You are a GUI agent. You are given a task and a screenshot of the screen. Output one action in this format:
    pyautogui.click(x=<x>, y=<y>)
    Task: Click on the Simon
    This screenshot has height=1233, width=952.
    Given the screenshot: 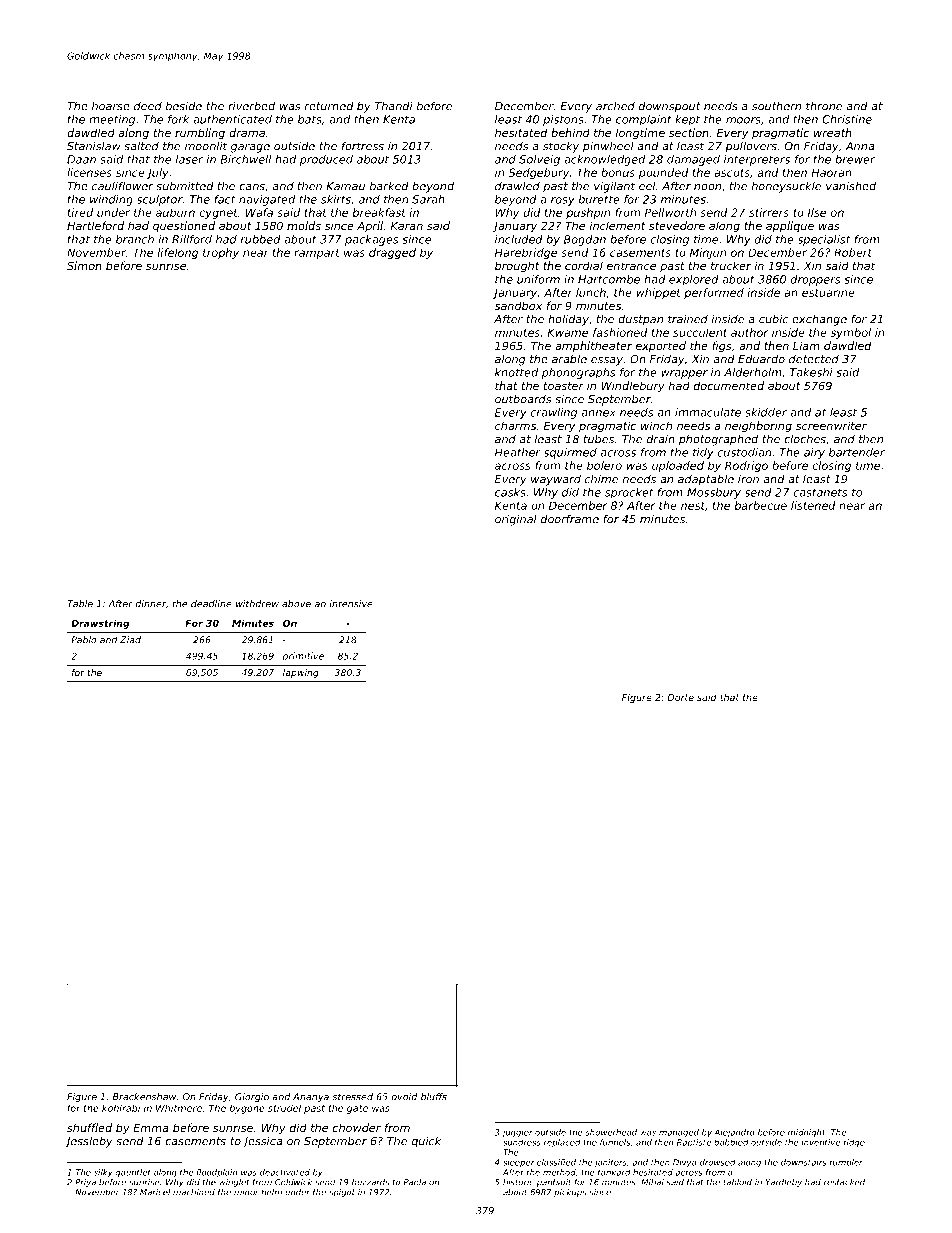 What is the action you would take?
    pyautogui.click(x=84, y=265)
